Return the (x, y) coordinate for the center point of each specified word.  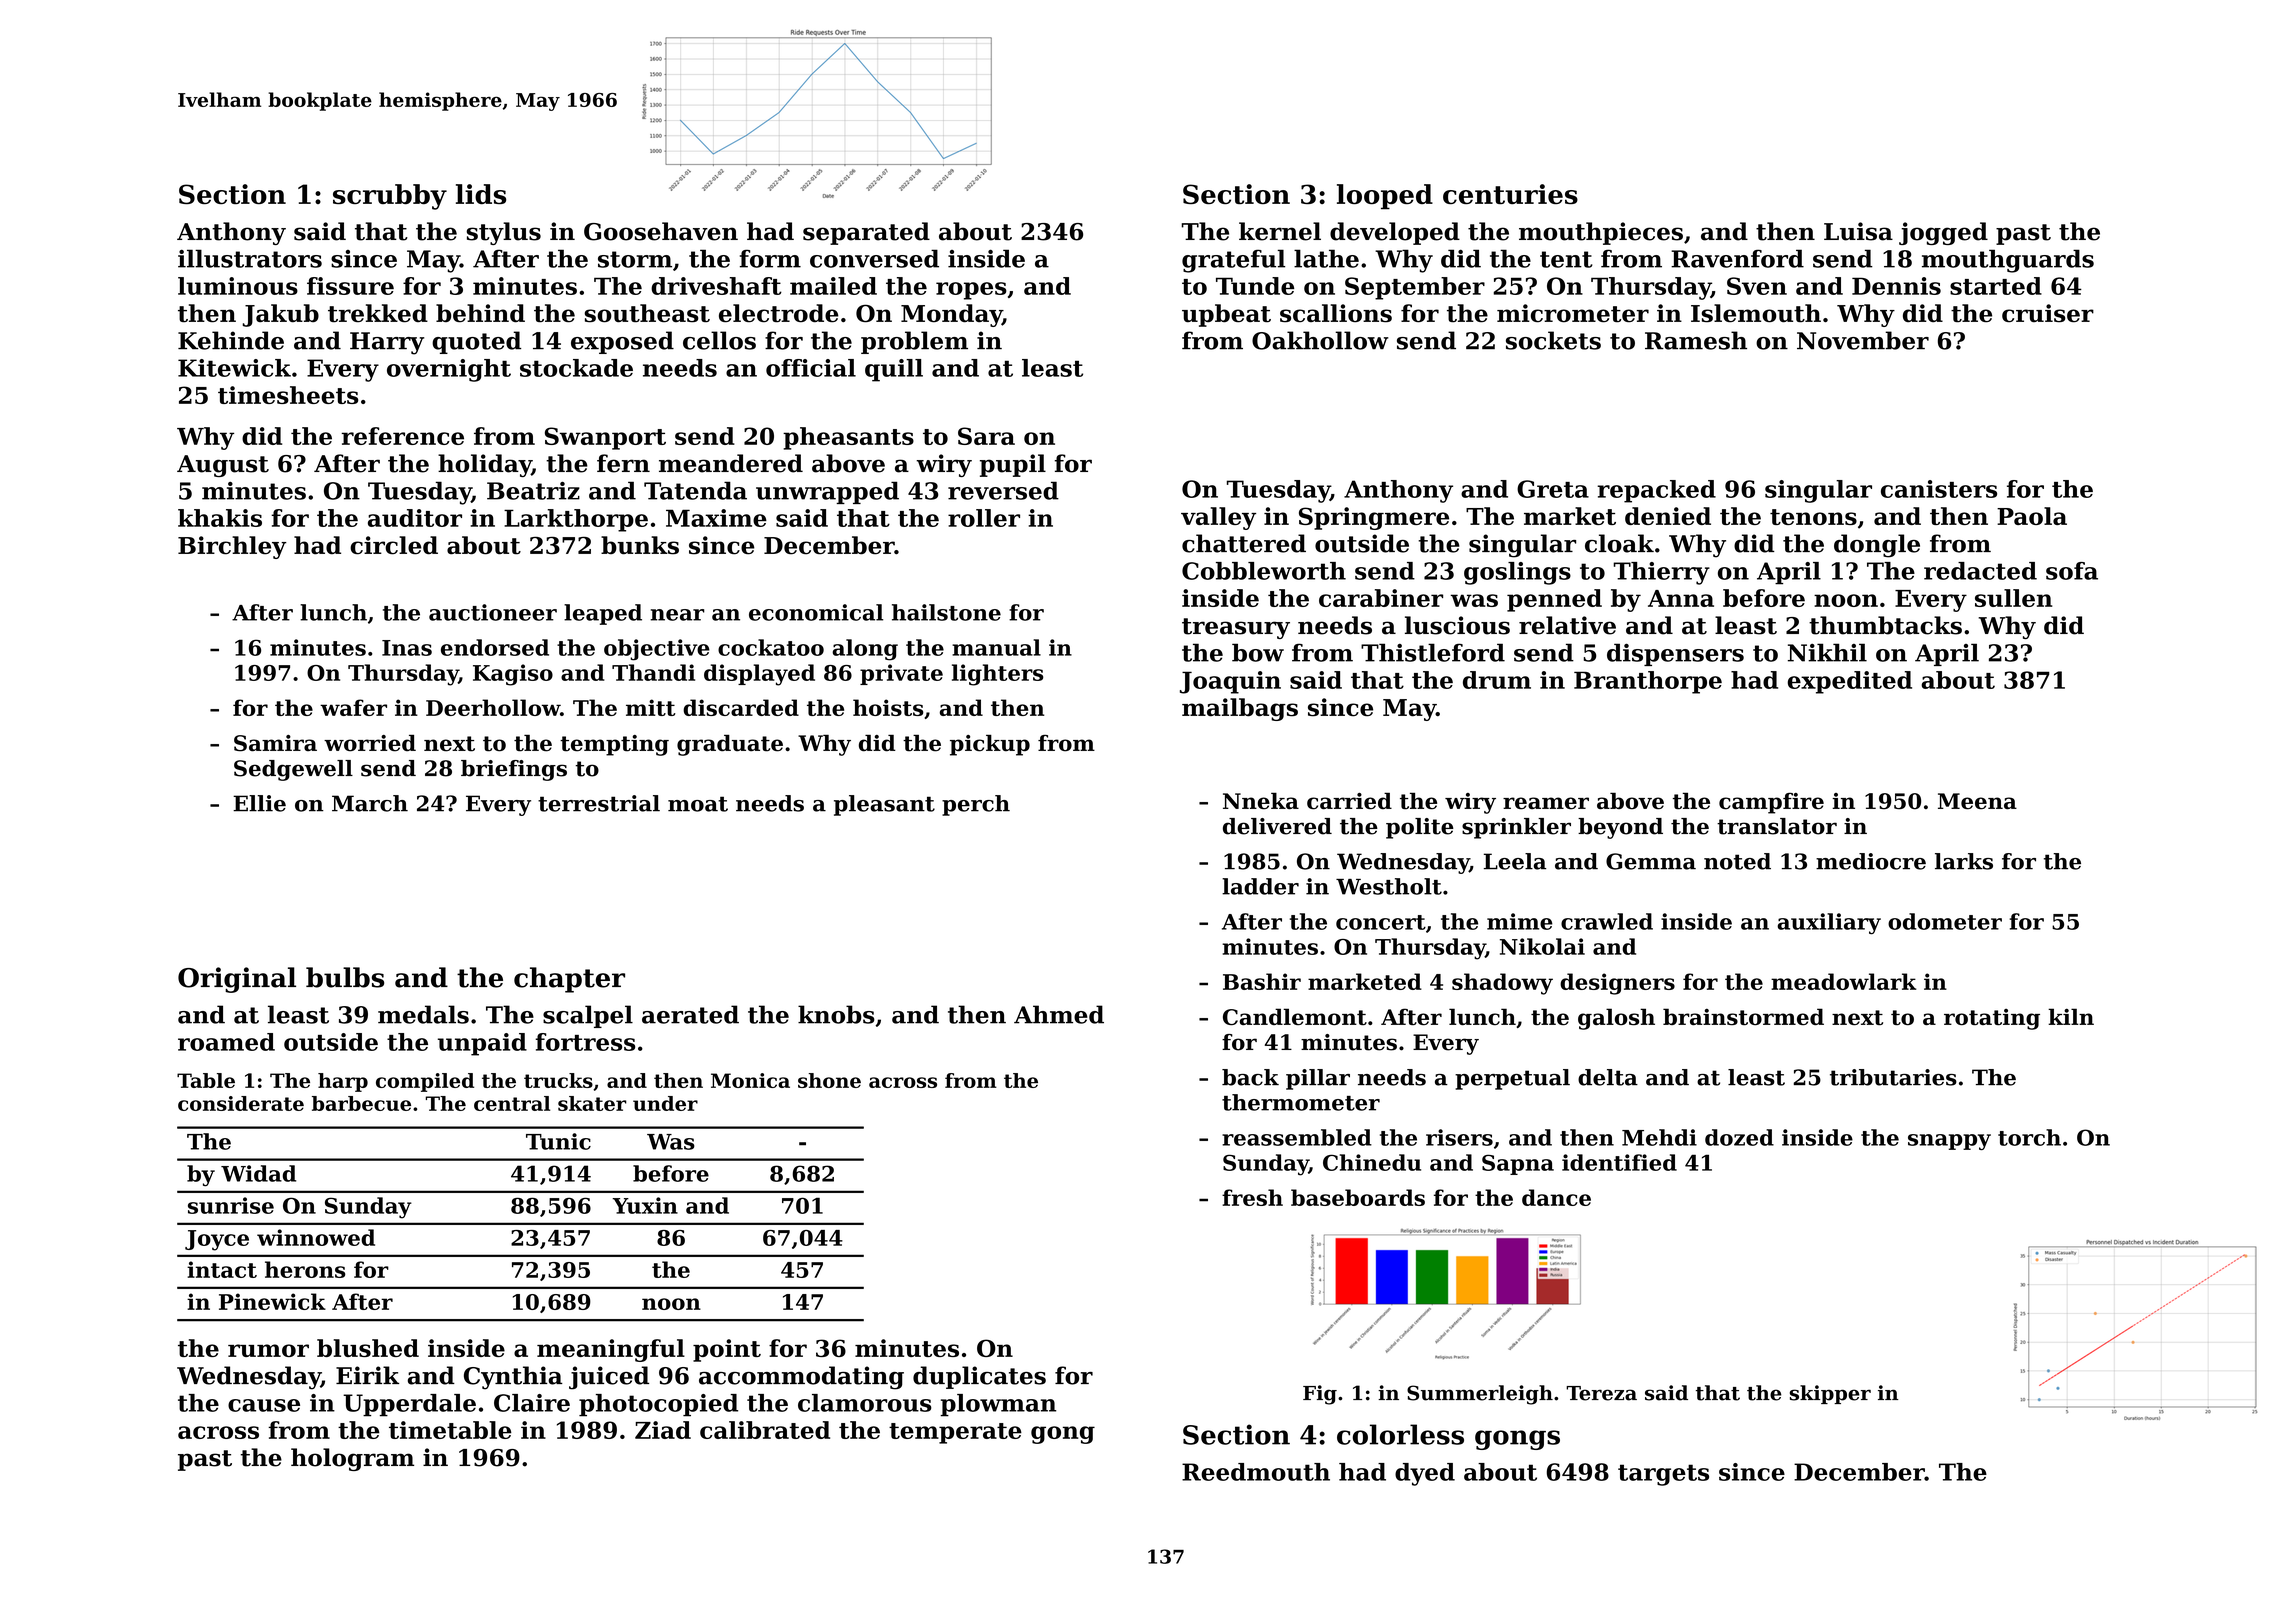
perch (976, 805)
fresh (1252, 1197)
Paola (2032, 516)
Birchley (232, 547)
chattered (1244, 543)
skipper (1830, 1394)
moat (698, 804)
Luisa (1858, 231)
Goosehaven (661, 231)
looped (1385, 197)
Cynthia (513, 1378)
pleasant (884, 805)
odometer (1945, 921)
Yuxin (645, 1205)
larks (1964, 861)
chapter (569, 980)
